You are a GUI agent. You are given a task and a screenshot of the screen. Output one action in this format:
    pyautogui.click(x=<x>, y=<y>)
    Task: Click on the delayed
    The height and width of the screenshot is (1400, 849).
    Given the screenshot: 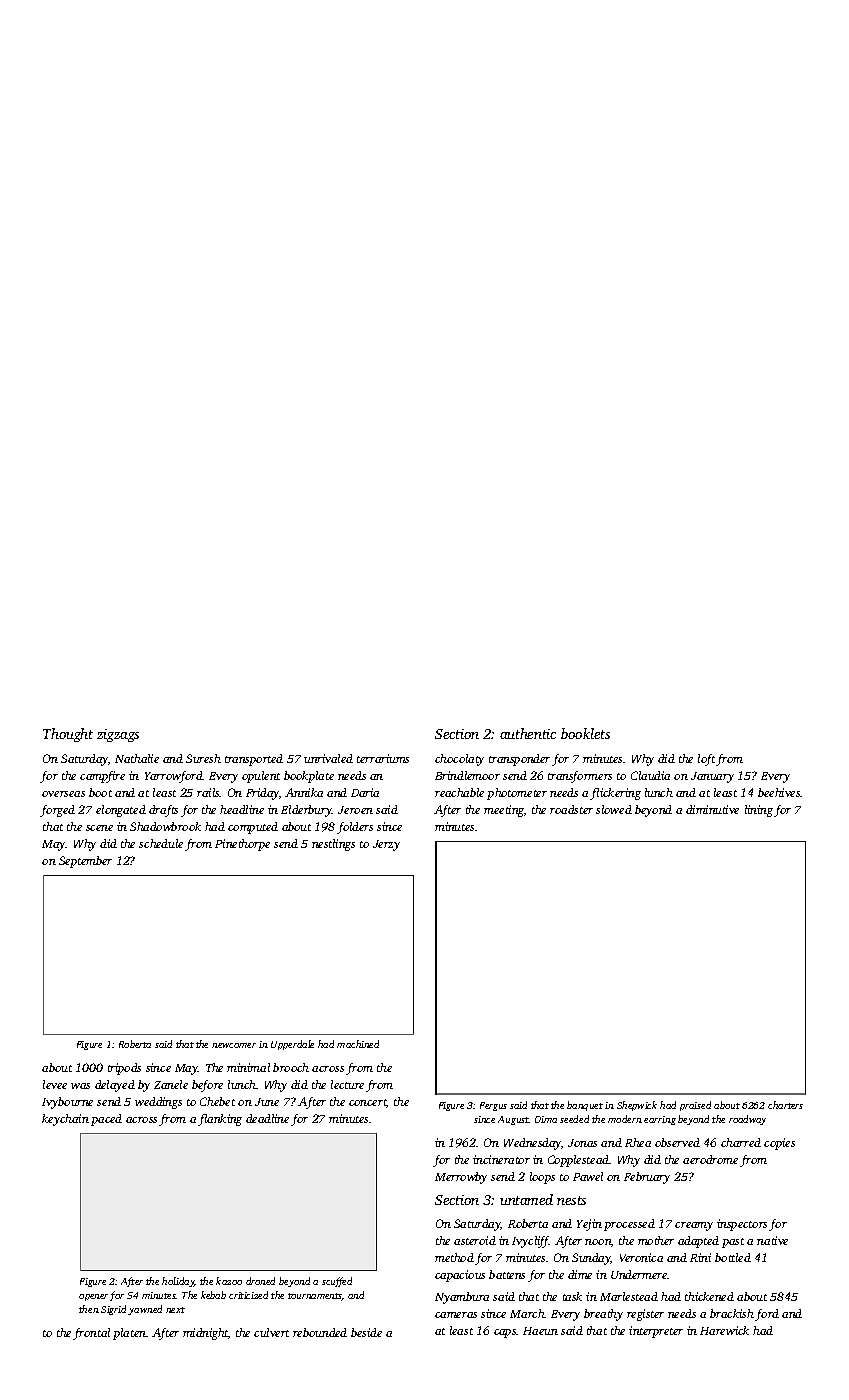 What is the action you would take?
    pyautogui.click(x=115, y=1086)
